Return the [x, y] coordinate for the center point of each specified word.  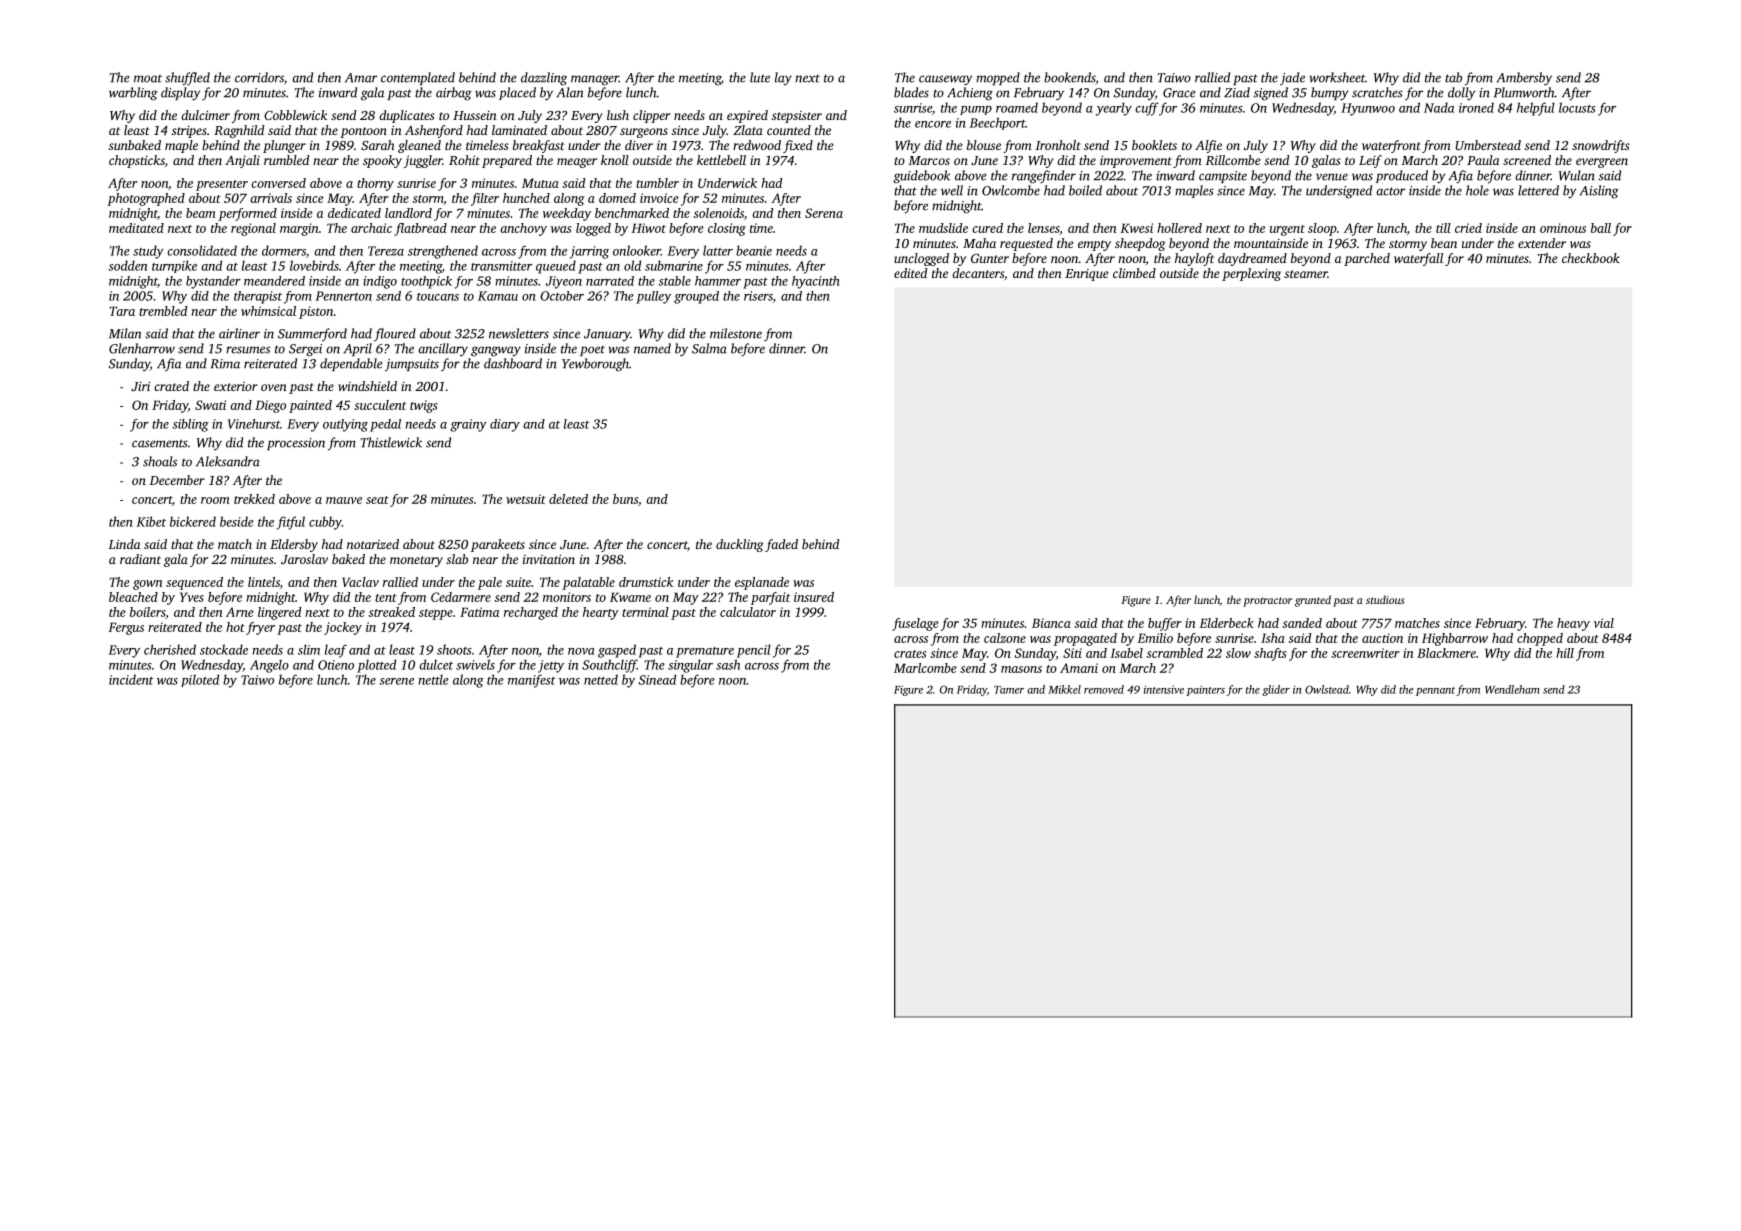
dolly [1461, 94]
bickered [193, 521]
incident [131, 679]
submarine [674, 265]
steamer [1306, 274]
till [1443, 228]
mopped [998, 78]
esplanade [762, 583]
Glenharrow [142, 348]
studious [1385, 599]
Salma [709, 348]
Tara [122, 311]
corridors [259, 77]
